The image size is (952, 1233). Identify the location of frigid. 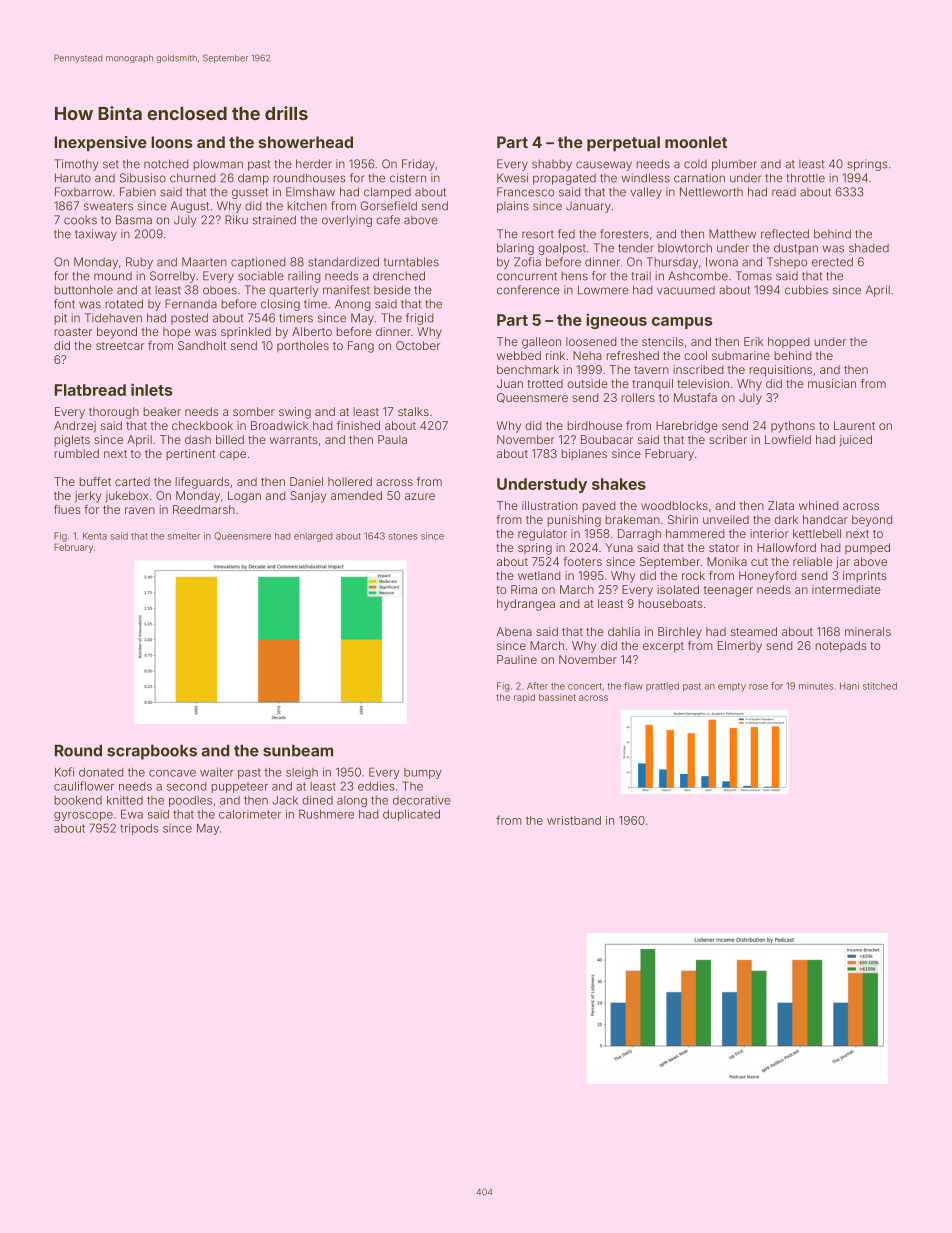
(420, 319).
